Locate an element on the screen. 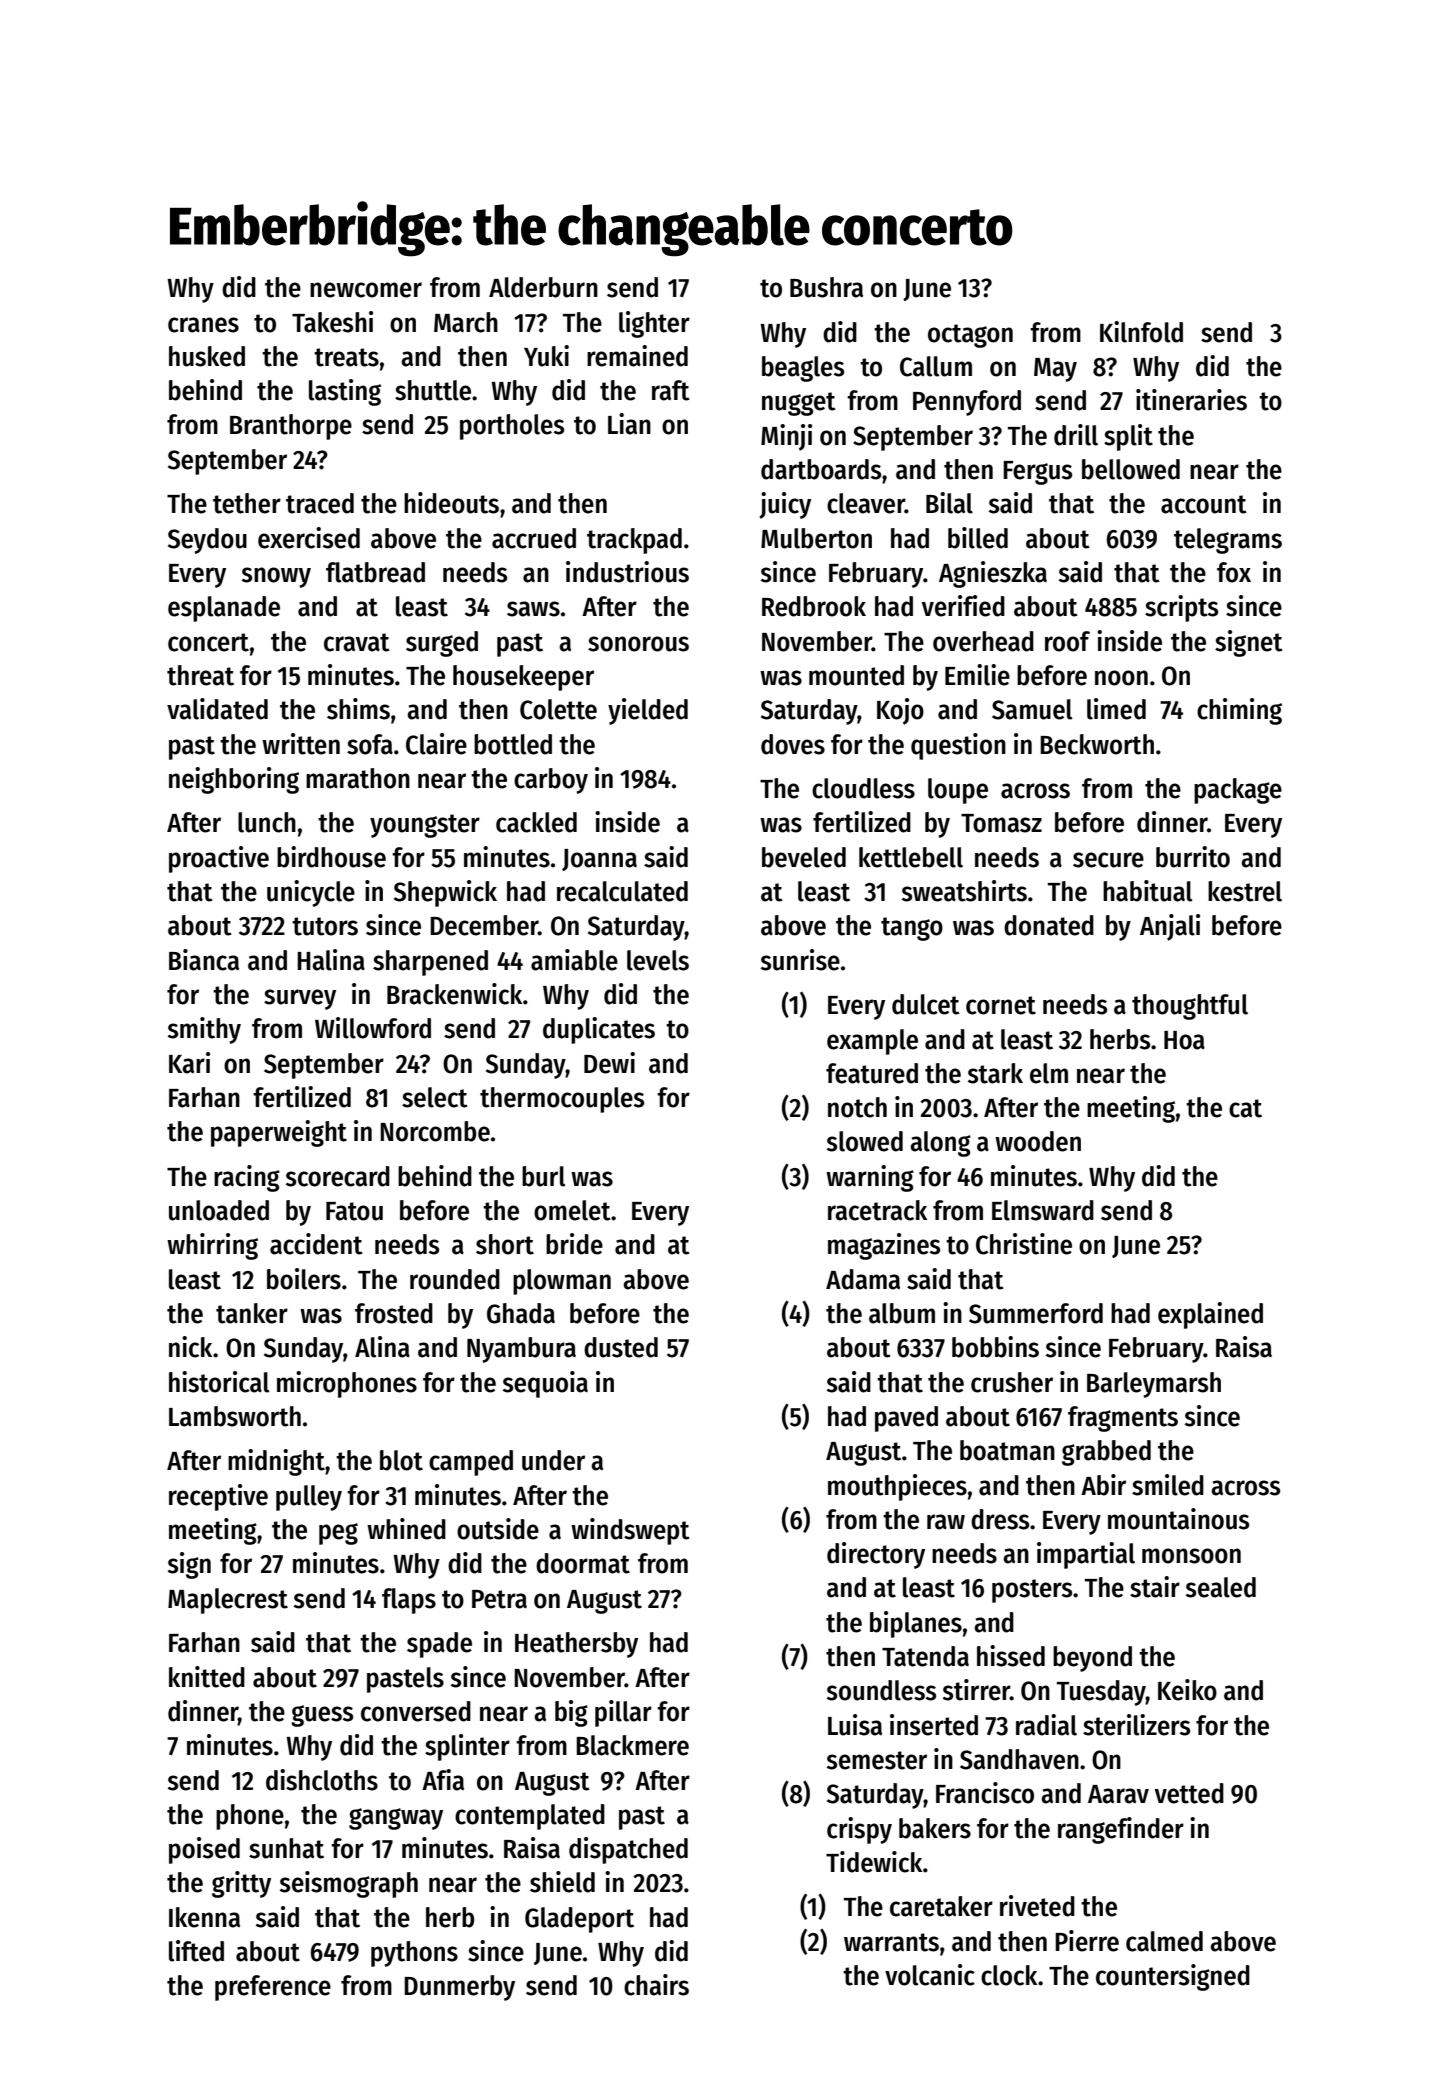  itineraries is located at coordinates (1191, 400).
